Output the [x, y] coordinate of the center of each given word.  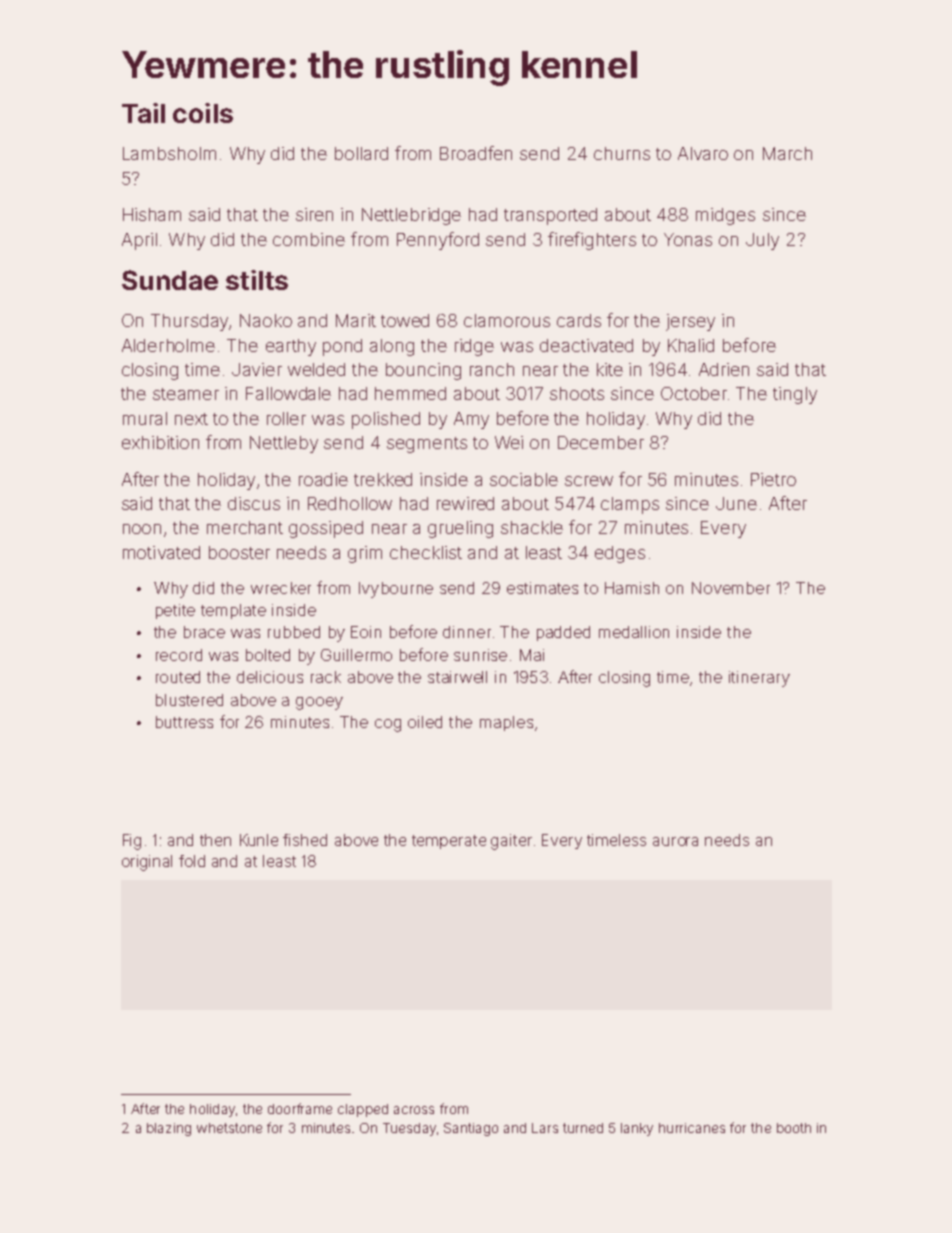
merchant [245, 527]
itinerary [759, 679]
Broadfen [476, 153]
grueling [460, 529]
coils [203, 113]
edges [620, 554]
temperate [449, 842]
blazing [169, 1129]
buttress [184, 722]
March [787, 153]
